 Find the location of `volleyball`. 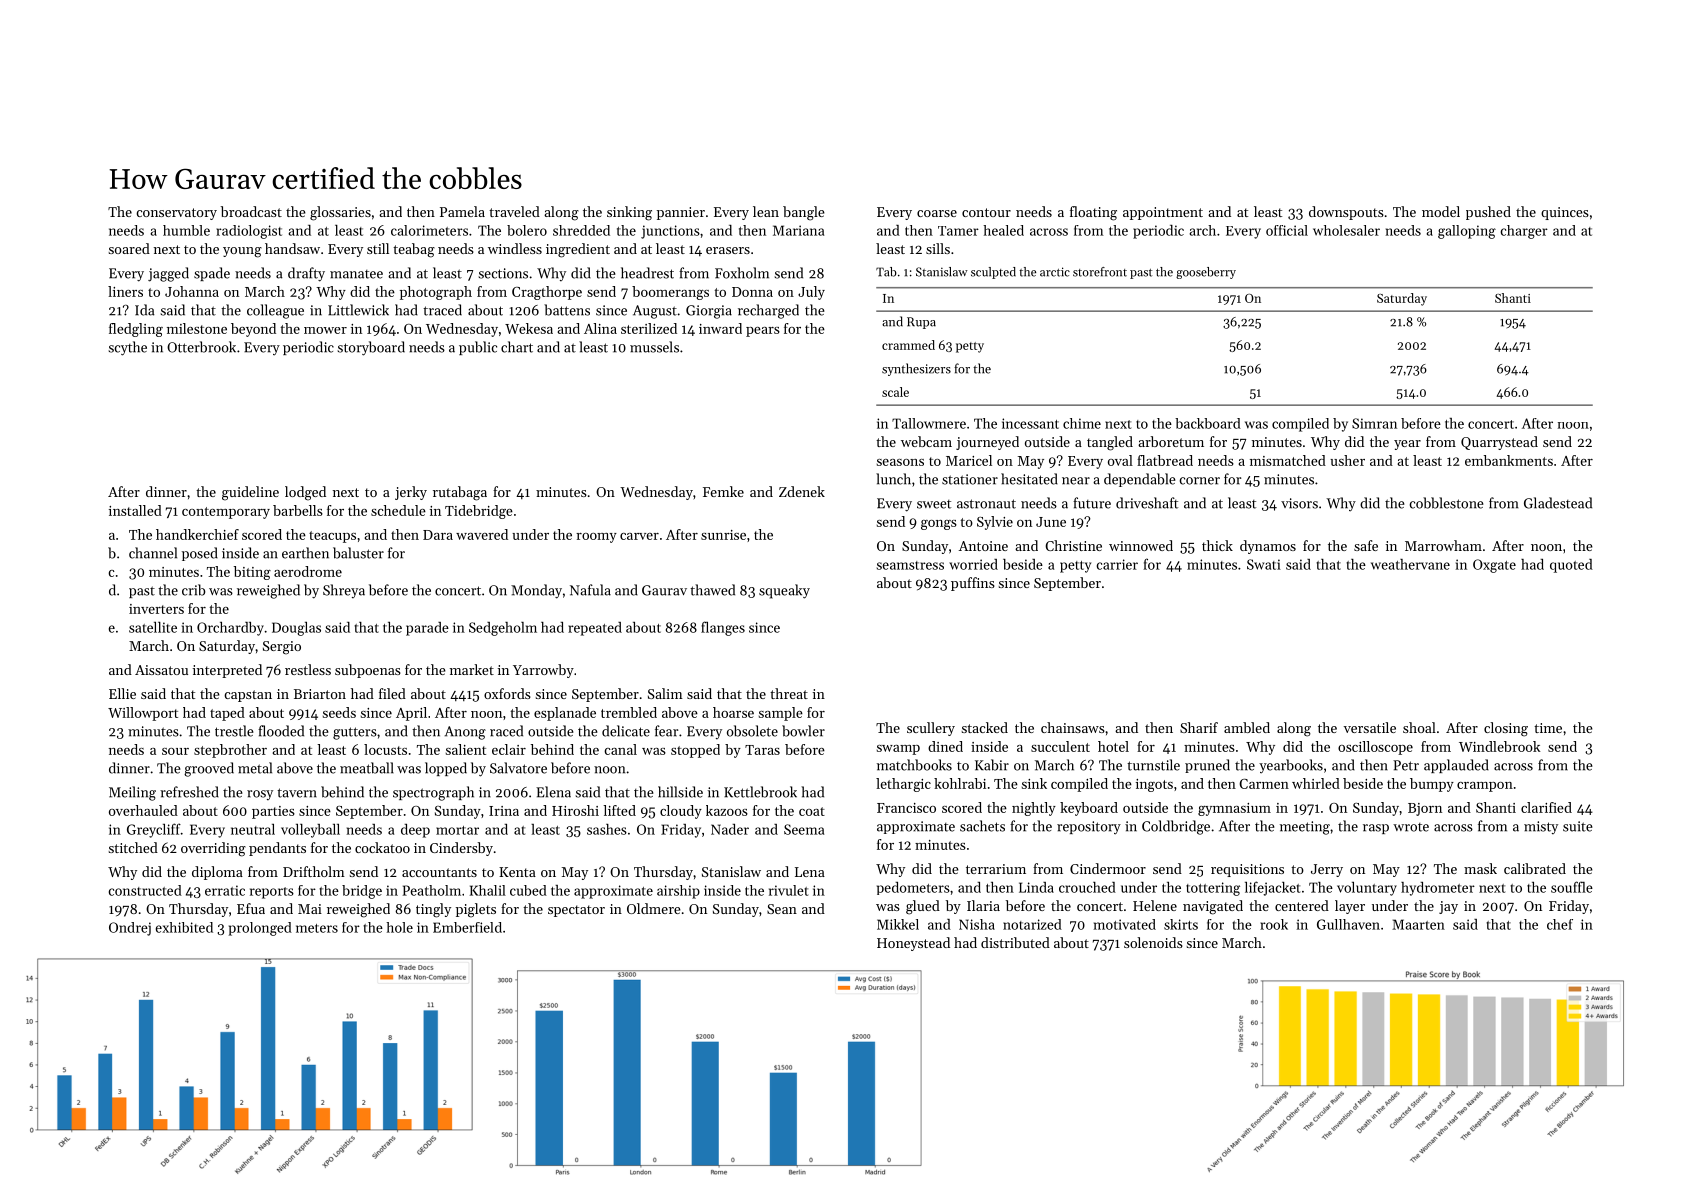

volleyball is located at coordinates (310, 831).
